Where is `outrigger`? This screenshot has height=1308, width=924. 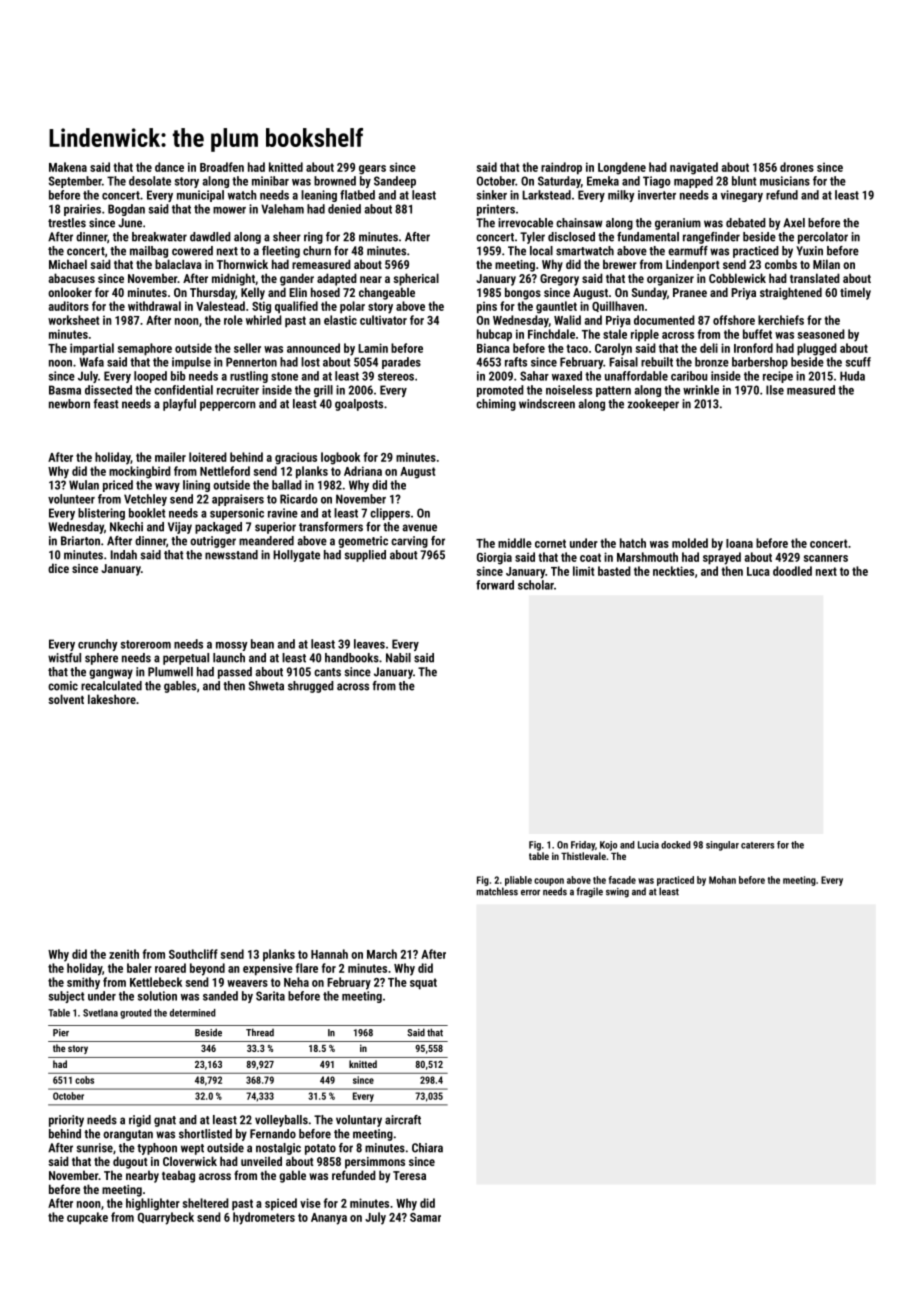 outrigger is located at coordinates (213, 542).
